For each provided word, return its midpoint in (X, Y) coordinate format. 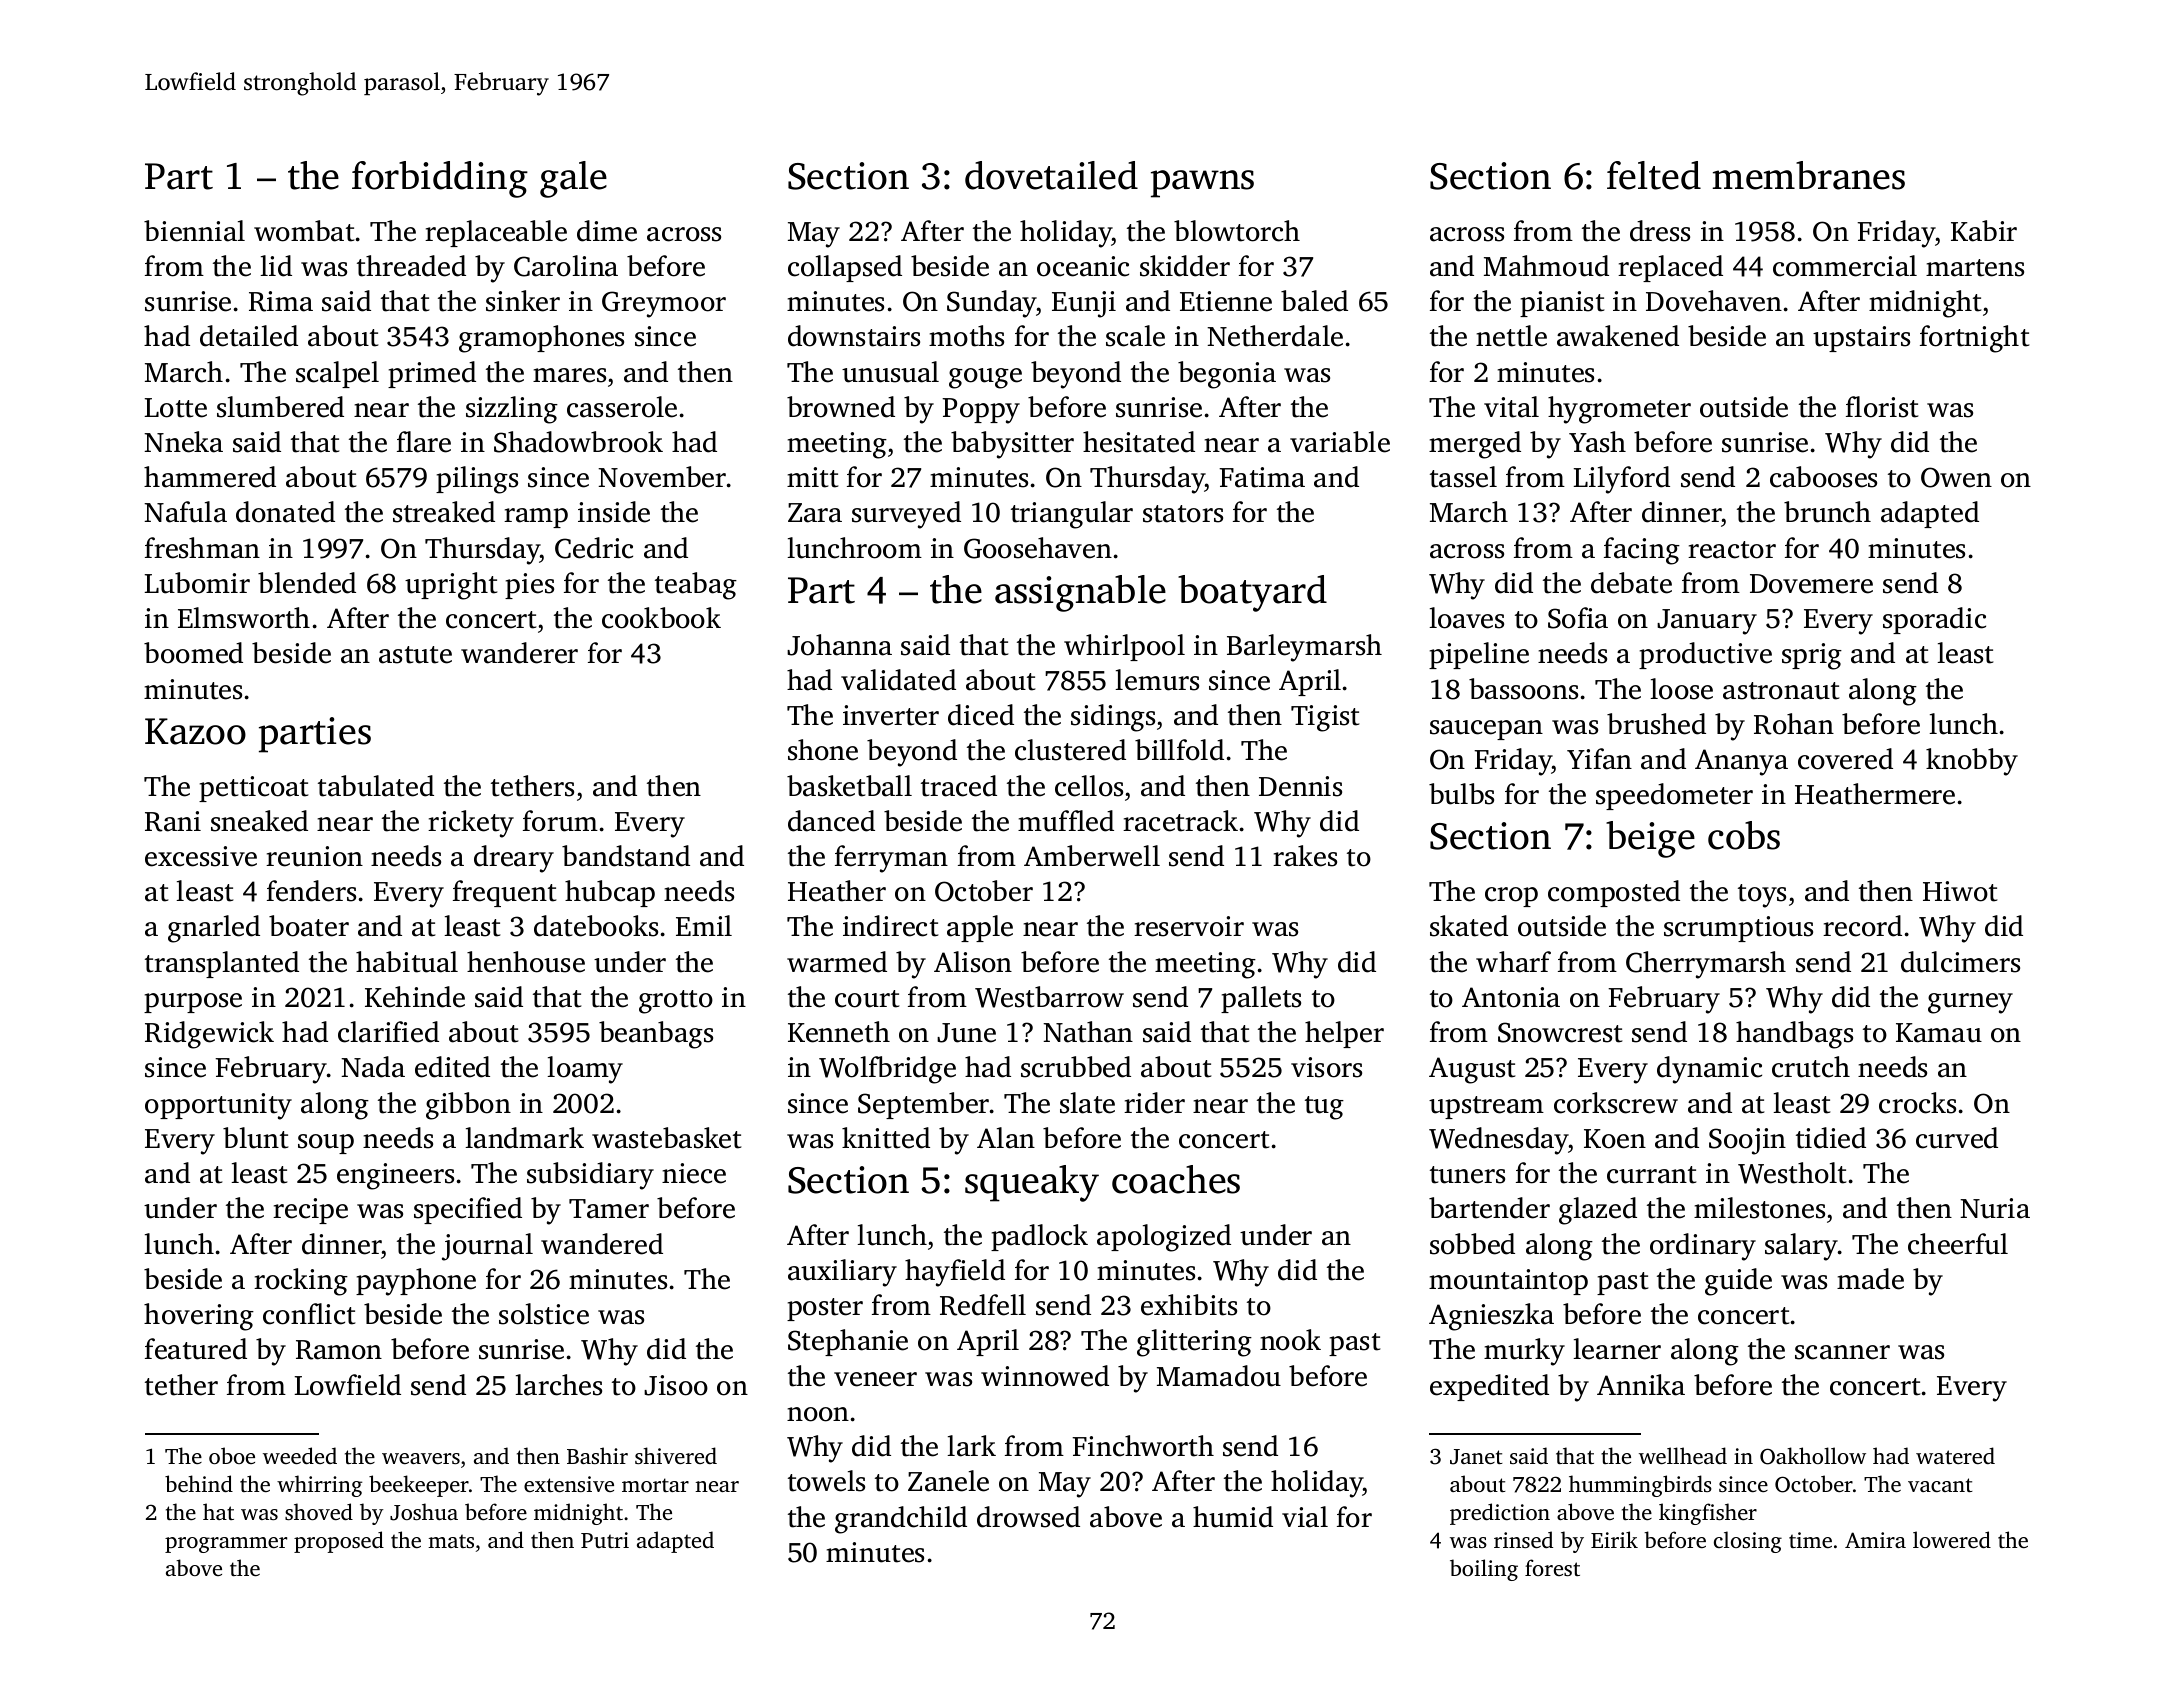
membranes (1809, 175)
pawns (1202, 184)
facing (1642, 551)
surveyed (906, 515)
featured (196, 1349)
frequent (504, 893)
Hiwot (1960, 891)
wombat (304, 231)
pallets (1261, 999)
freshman (202, 548)
